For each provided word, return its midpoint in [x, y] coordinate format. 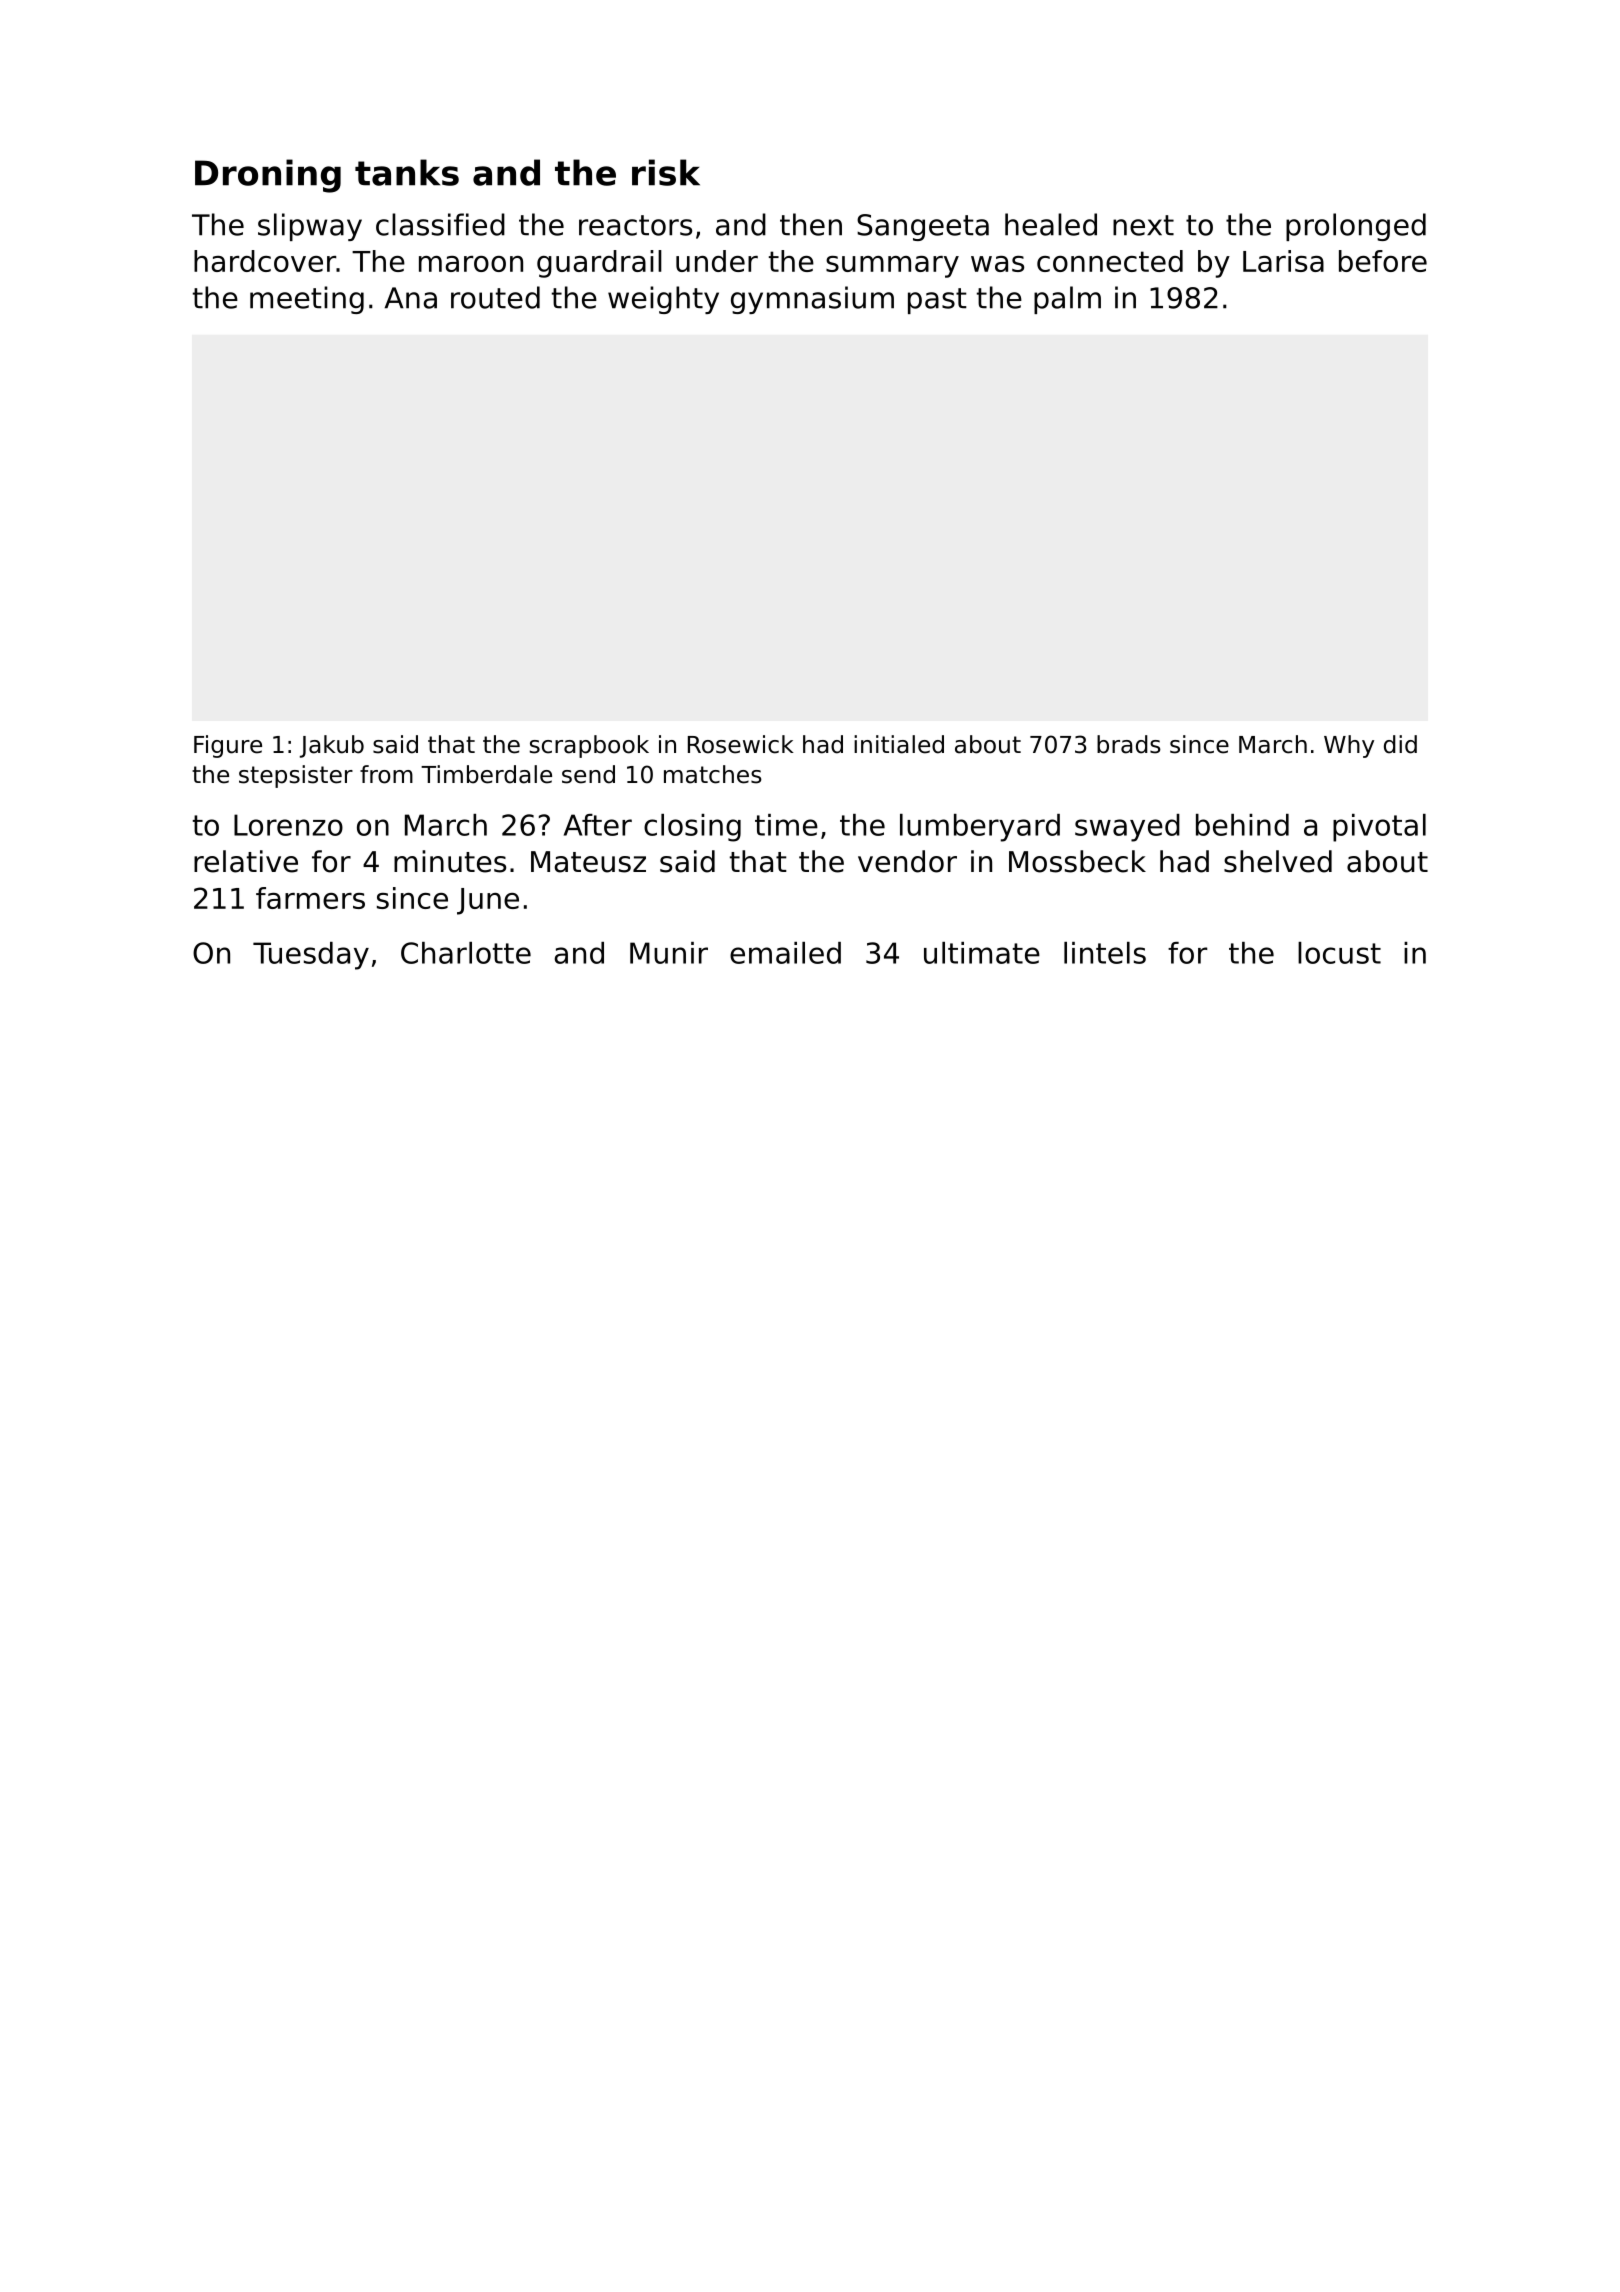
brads [1129, 744]
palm [1067, 300]
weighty [663, 300]
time [786, 825]
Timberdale [486, 774]
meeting [307, 300]
